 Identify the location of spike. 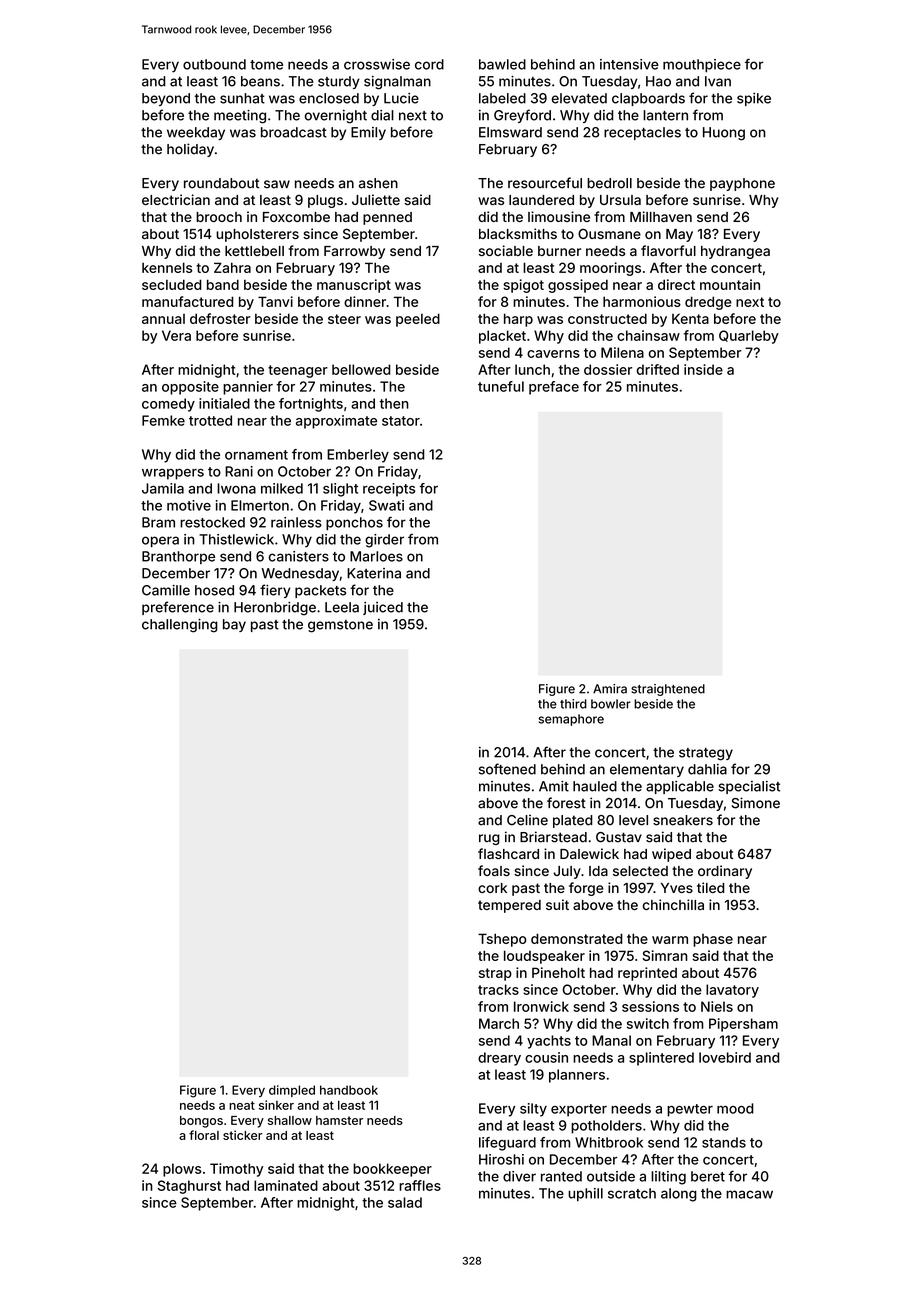
(754, 99).
